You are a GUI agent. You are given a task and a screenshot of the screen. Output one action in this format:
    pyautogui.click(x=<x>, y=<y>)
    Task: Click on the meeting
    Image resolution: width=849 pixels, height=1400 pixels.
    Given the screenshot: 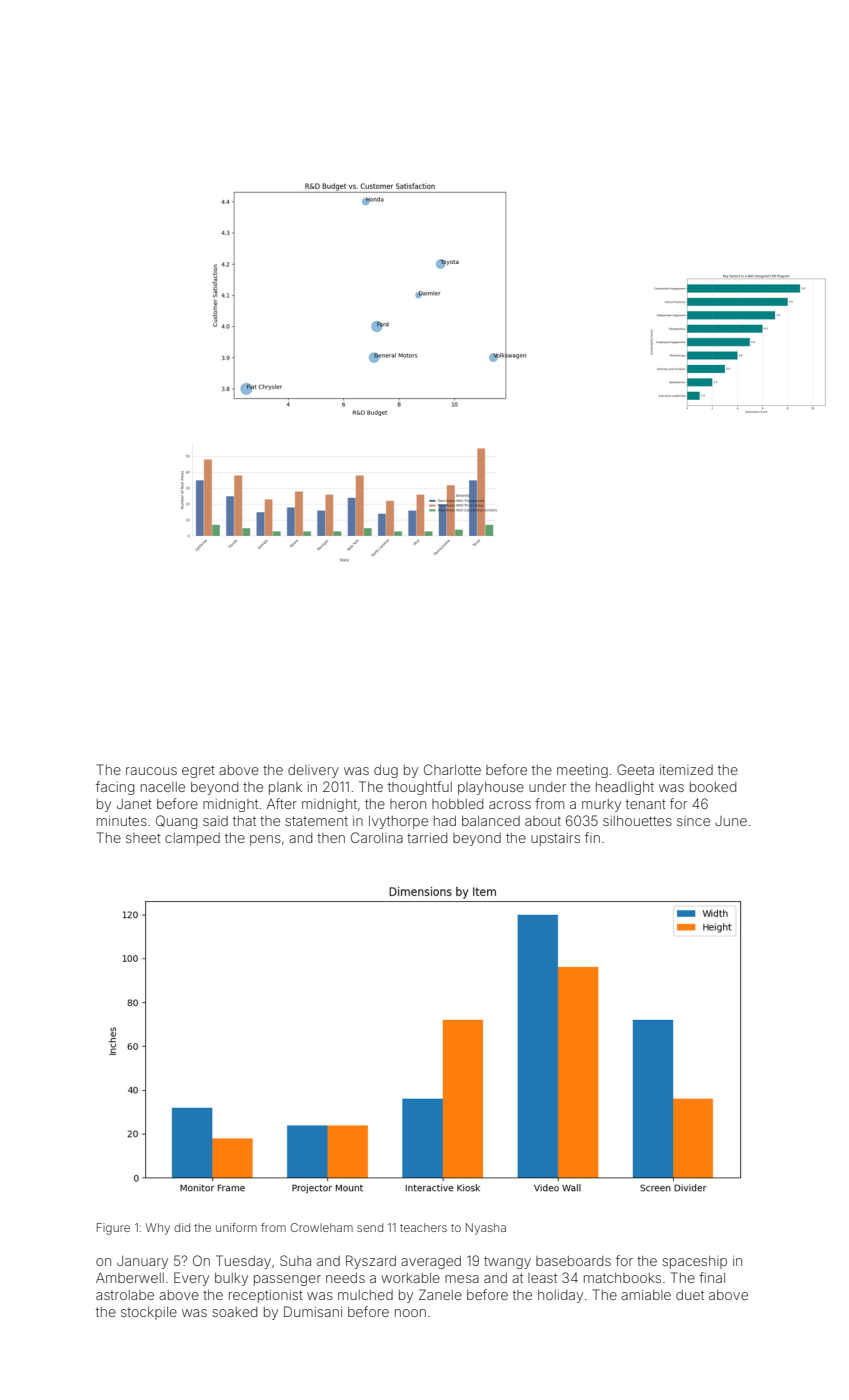 What is the action you would take?
    pyautogui.click(x=582, y=771)
